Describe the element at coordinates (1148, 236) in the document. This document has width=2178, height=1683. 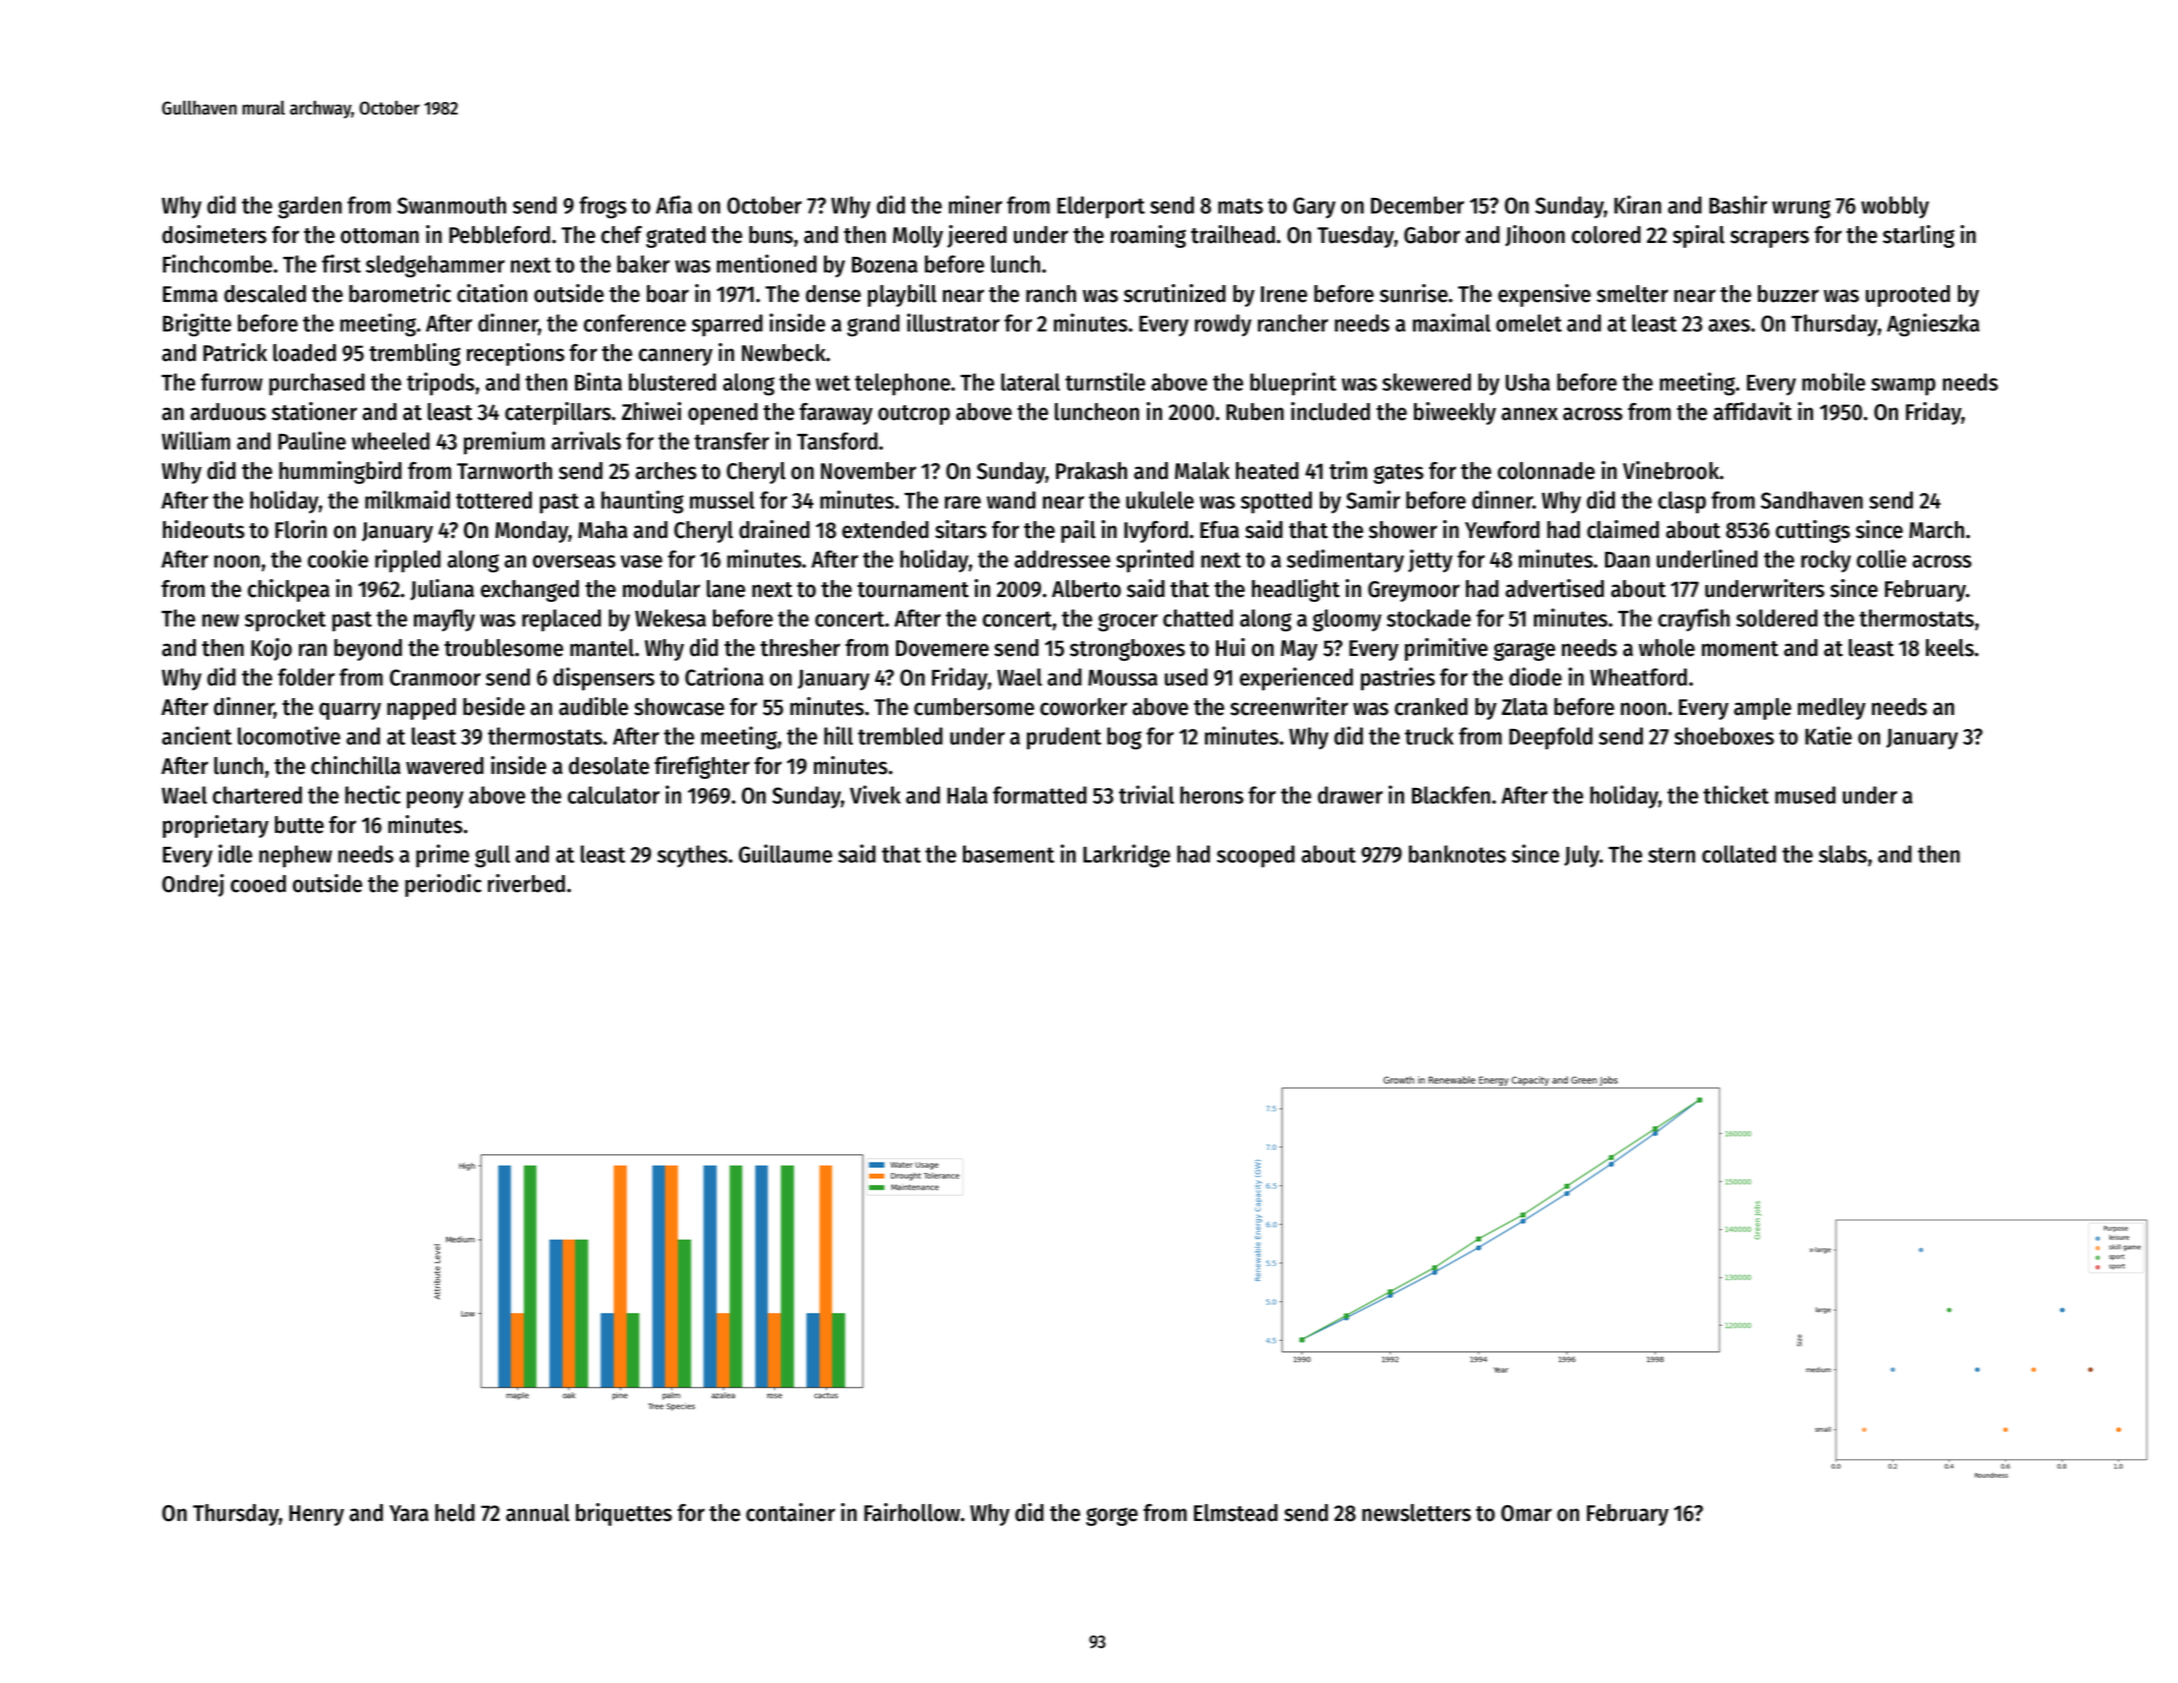
I see `roaming` at that location.
